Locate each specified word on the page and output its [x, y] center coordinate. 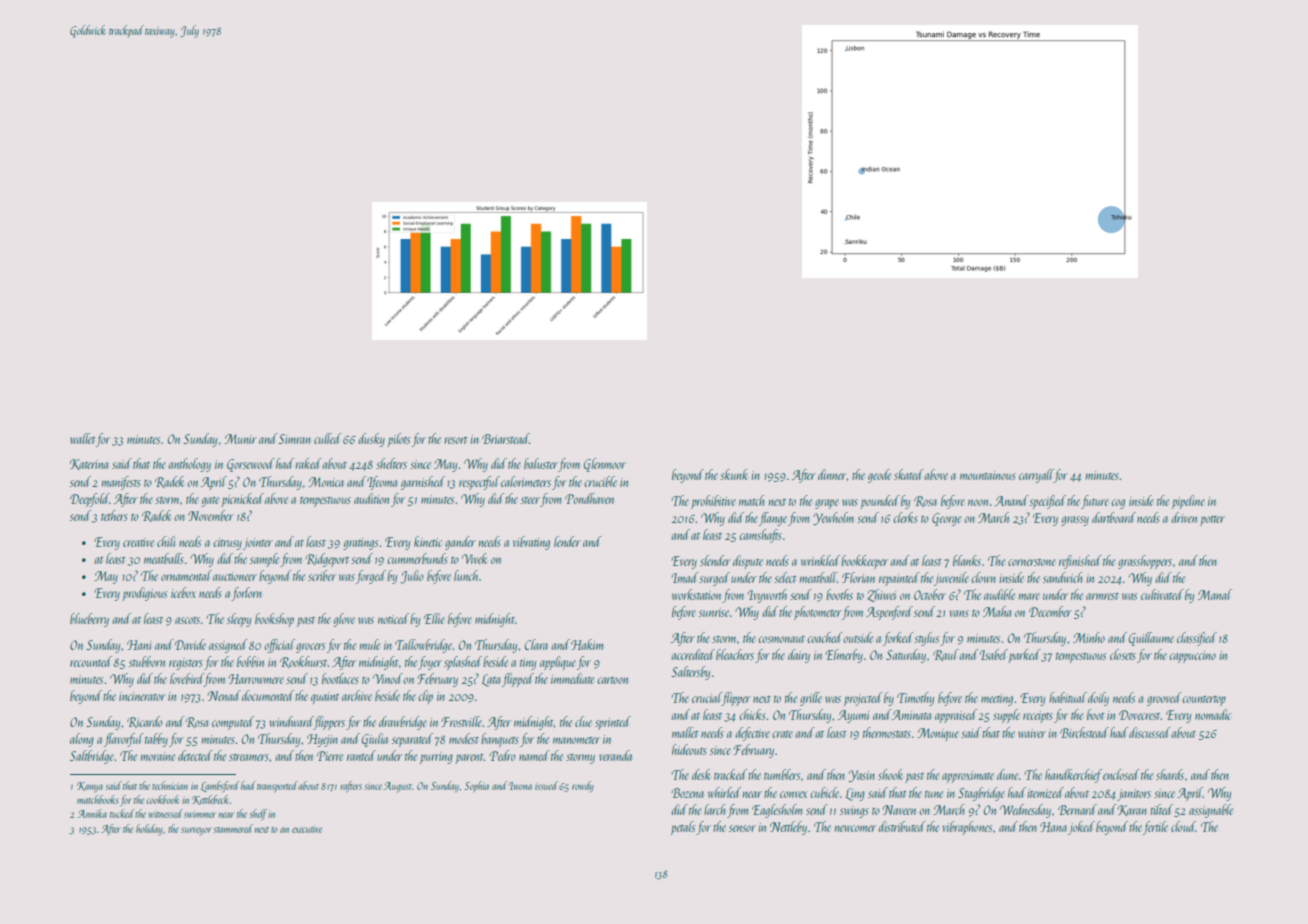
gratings [360, 544]
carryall [1036, 476]
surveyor [196, 831]
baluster [541, 463]
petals [683, 828]
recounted [91, 661]
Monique [938, 734]
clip [426, 697]
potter [1212, 521]
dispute [748, 562]
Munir [241, 439]
